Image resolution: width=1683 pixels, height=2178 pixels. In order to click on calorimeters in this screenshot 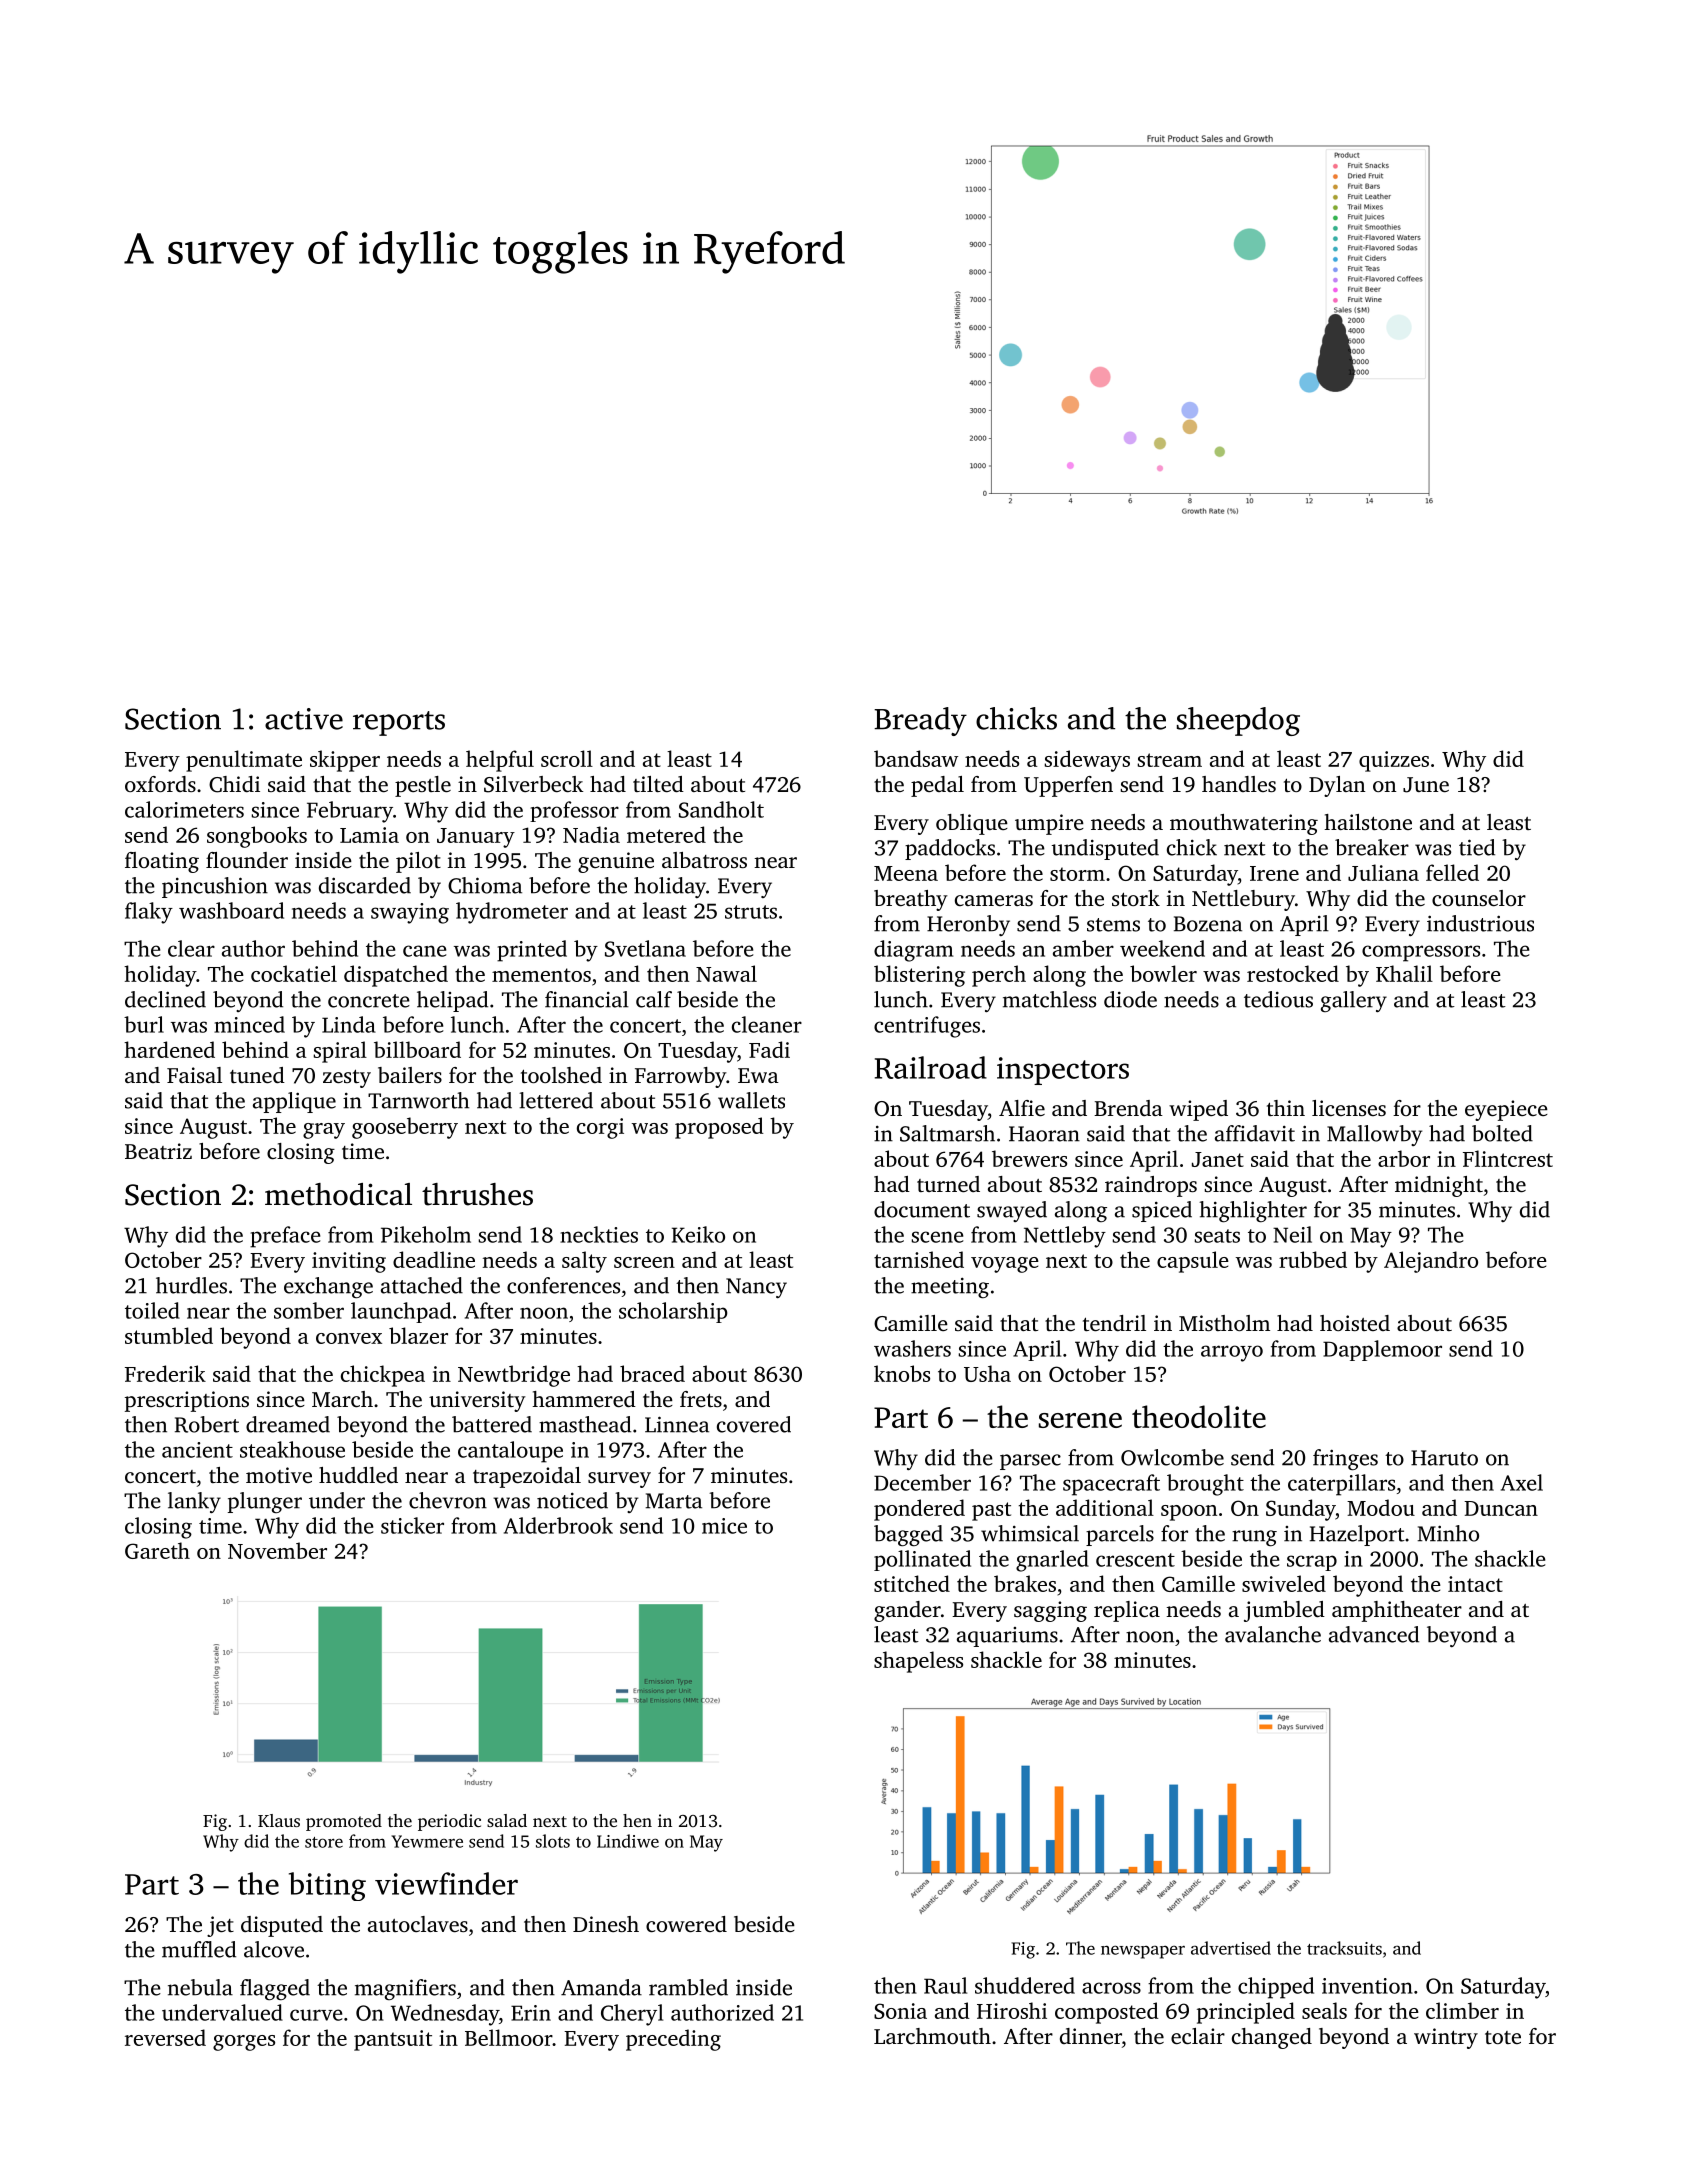, I will do `click(184, 809)`.
